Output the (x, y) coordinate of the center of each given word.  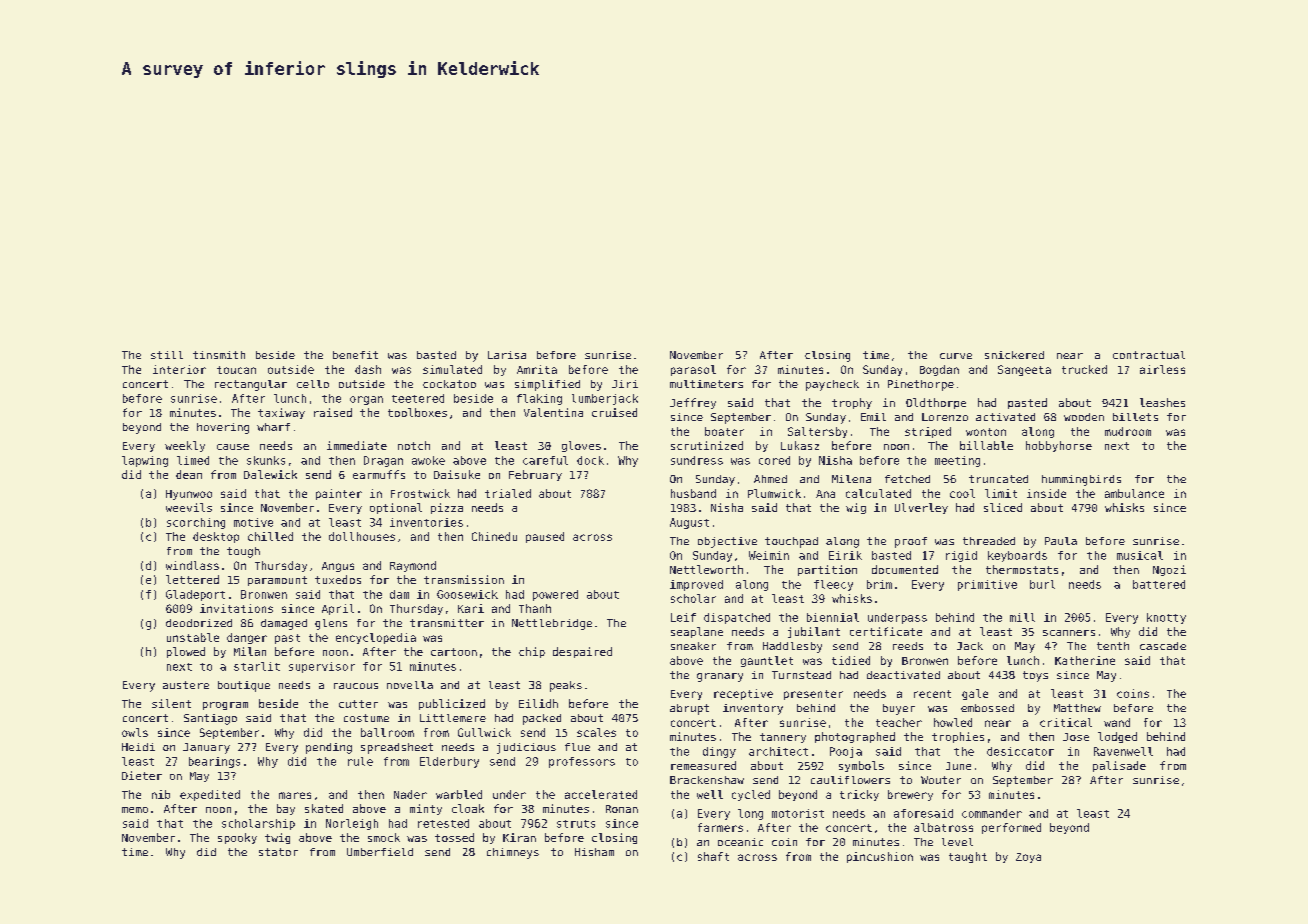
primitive (987, 585)
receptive (743, 694)
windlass (192, 565)
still (167, 355)
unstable (193, 637)
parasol (693, 370)
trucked (1084, 369)
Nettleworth (706, 569)
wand (1117, 722)
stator (278, 852)
